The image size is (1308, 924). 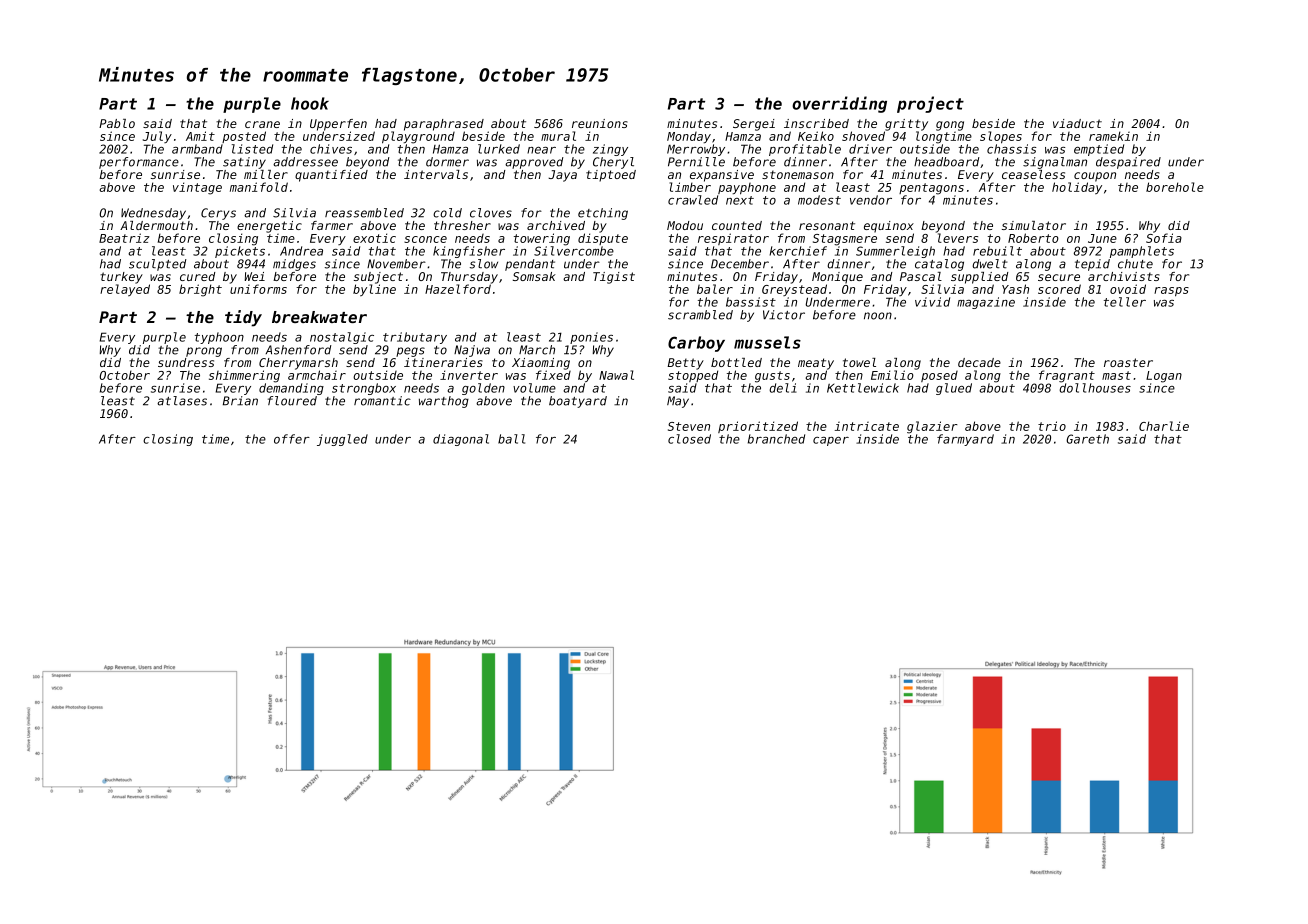 I want to click on posed, so click(x=939, y=376).
